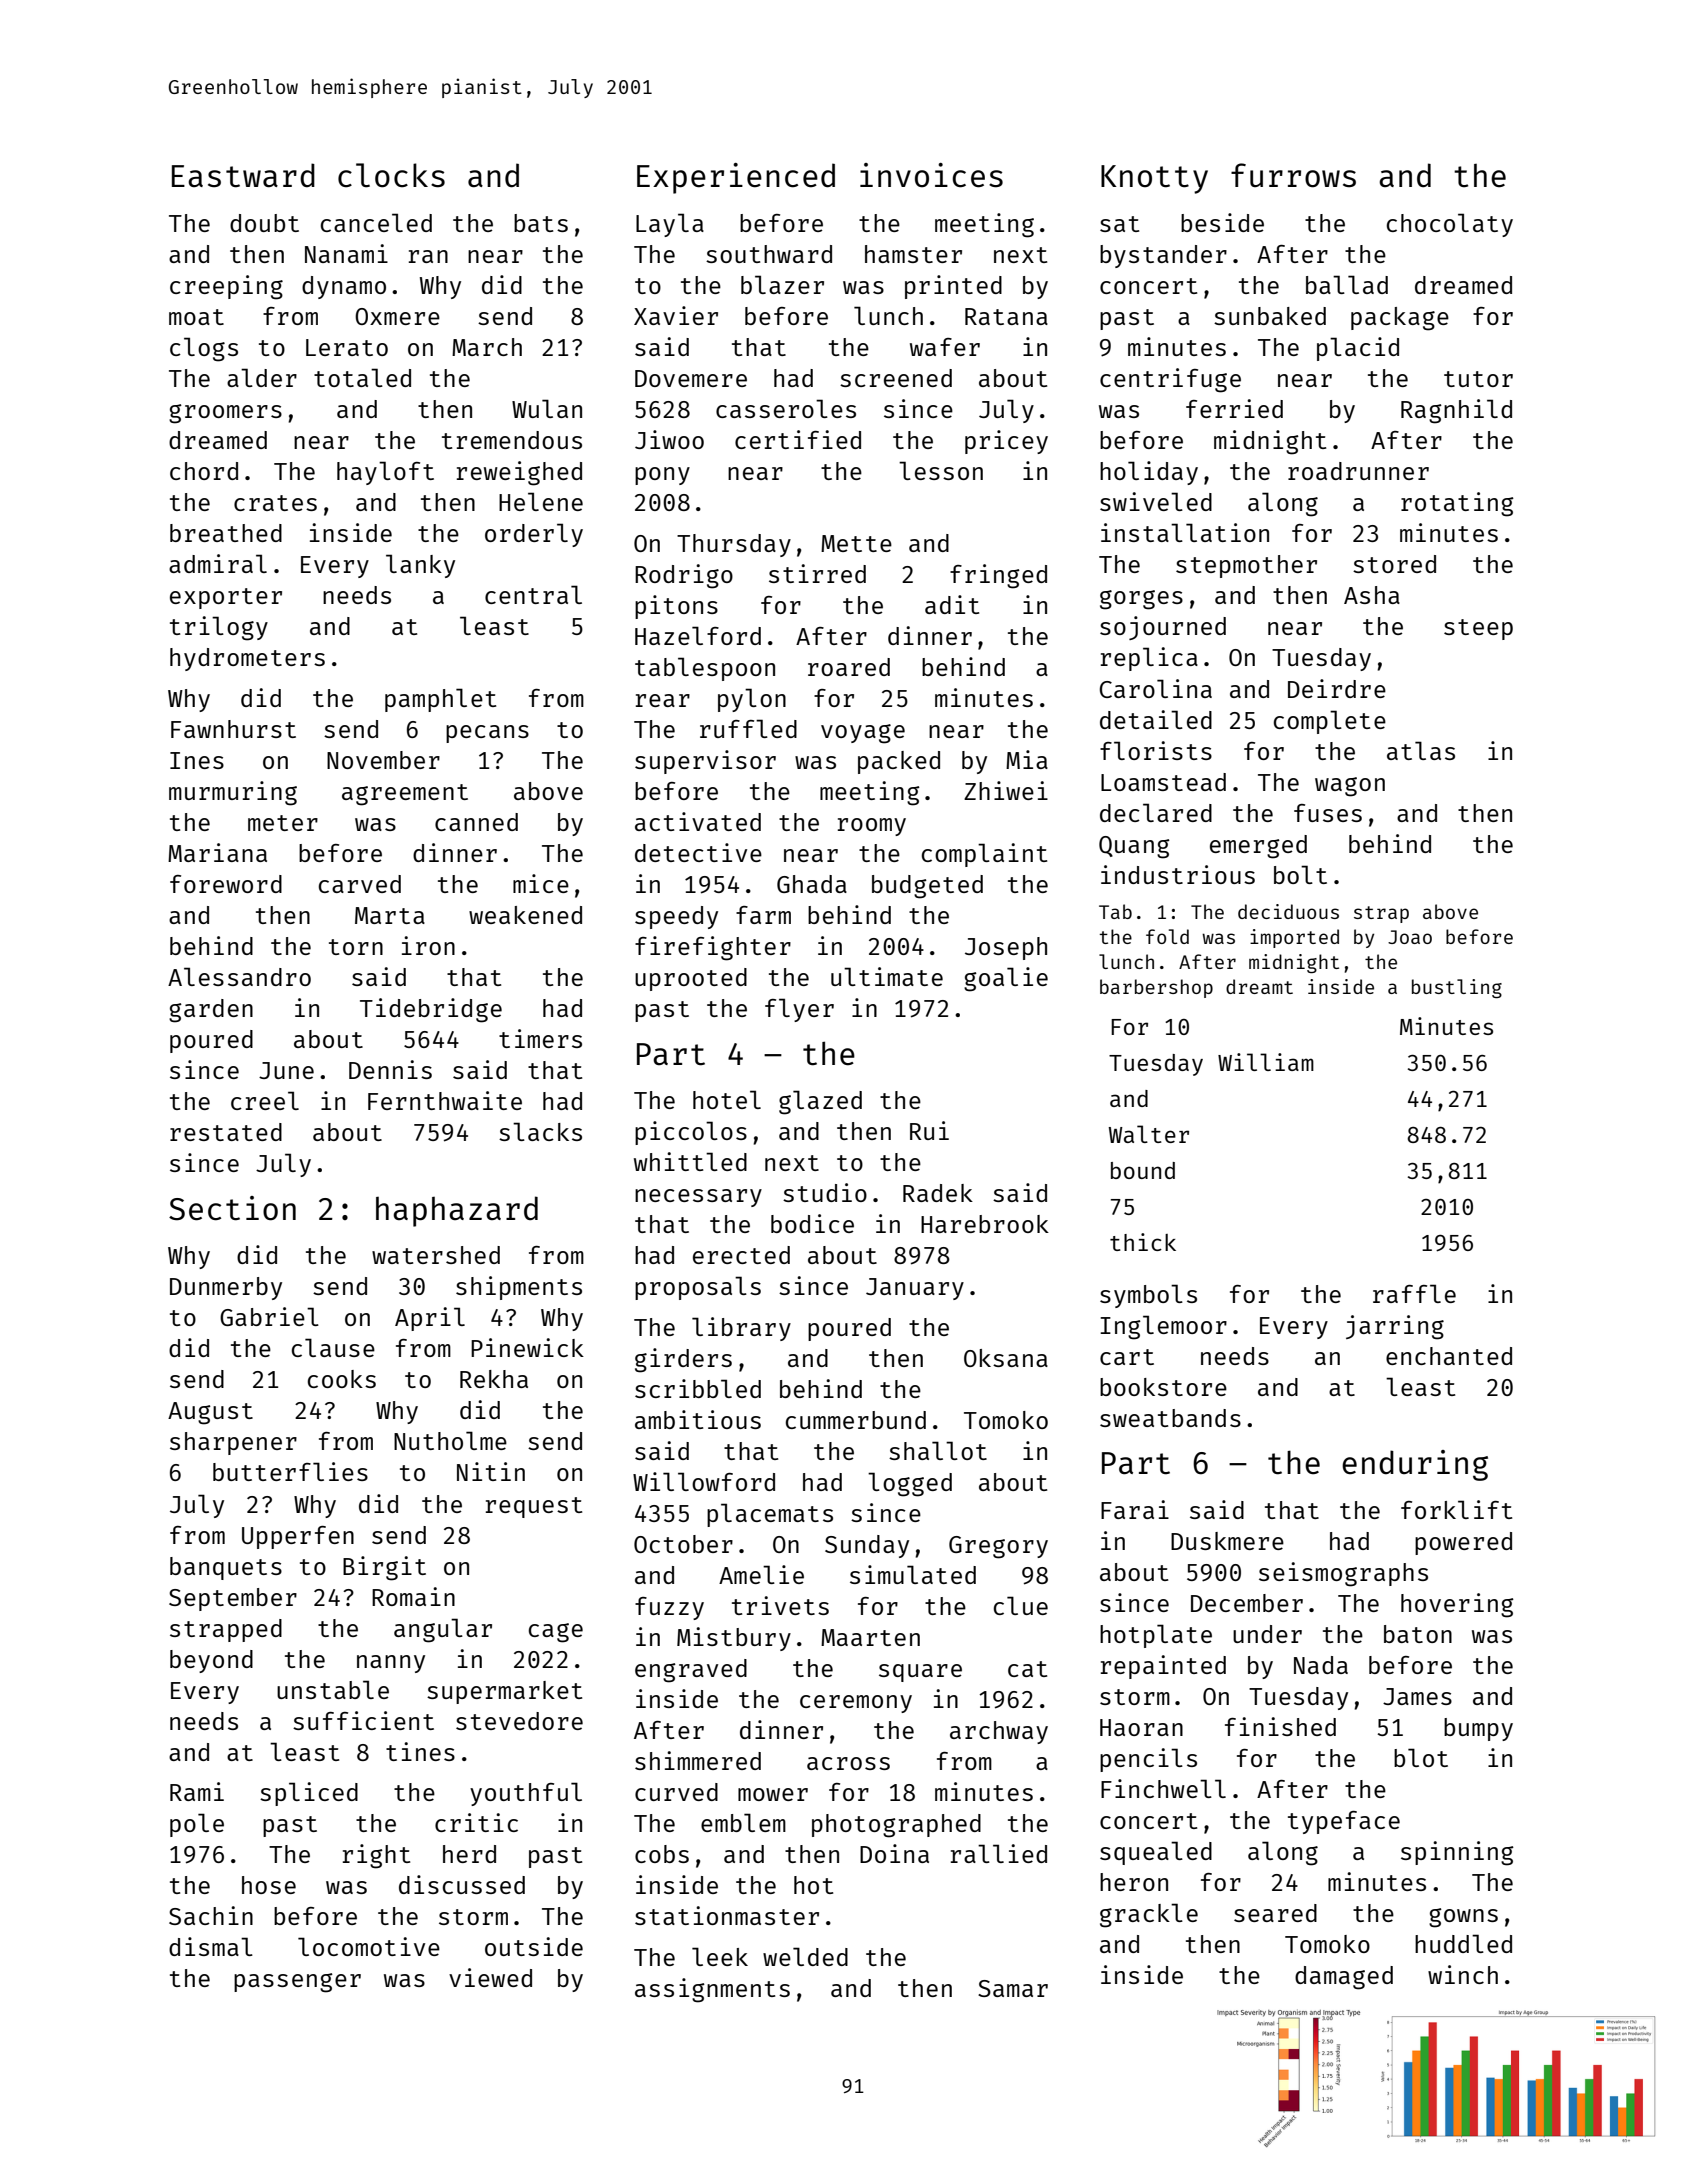 The image size is (1683, 2178). Describe the element at coordinates (233, 729) in the screenshot. I see `Fawnhurst` at that location.
